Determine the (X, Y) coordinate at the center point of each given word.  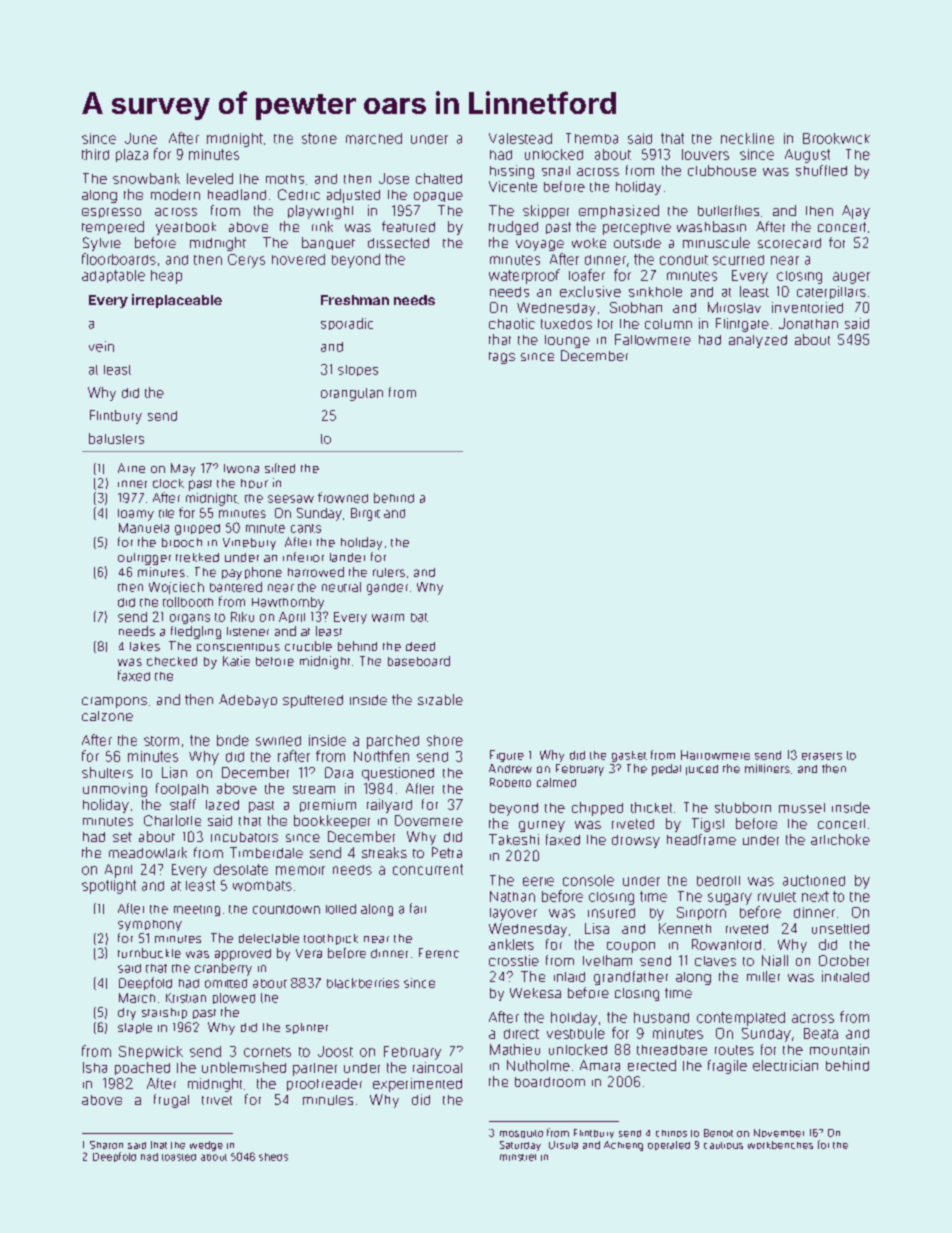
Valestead (520, 138)
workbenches (780, 1145)
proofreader (324, 1084)
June (141, 138)
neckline (747, 138)
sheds (273, 1157)
